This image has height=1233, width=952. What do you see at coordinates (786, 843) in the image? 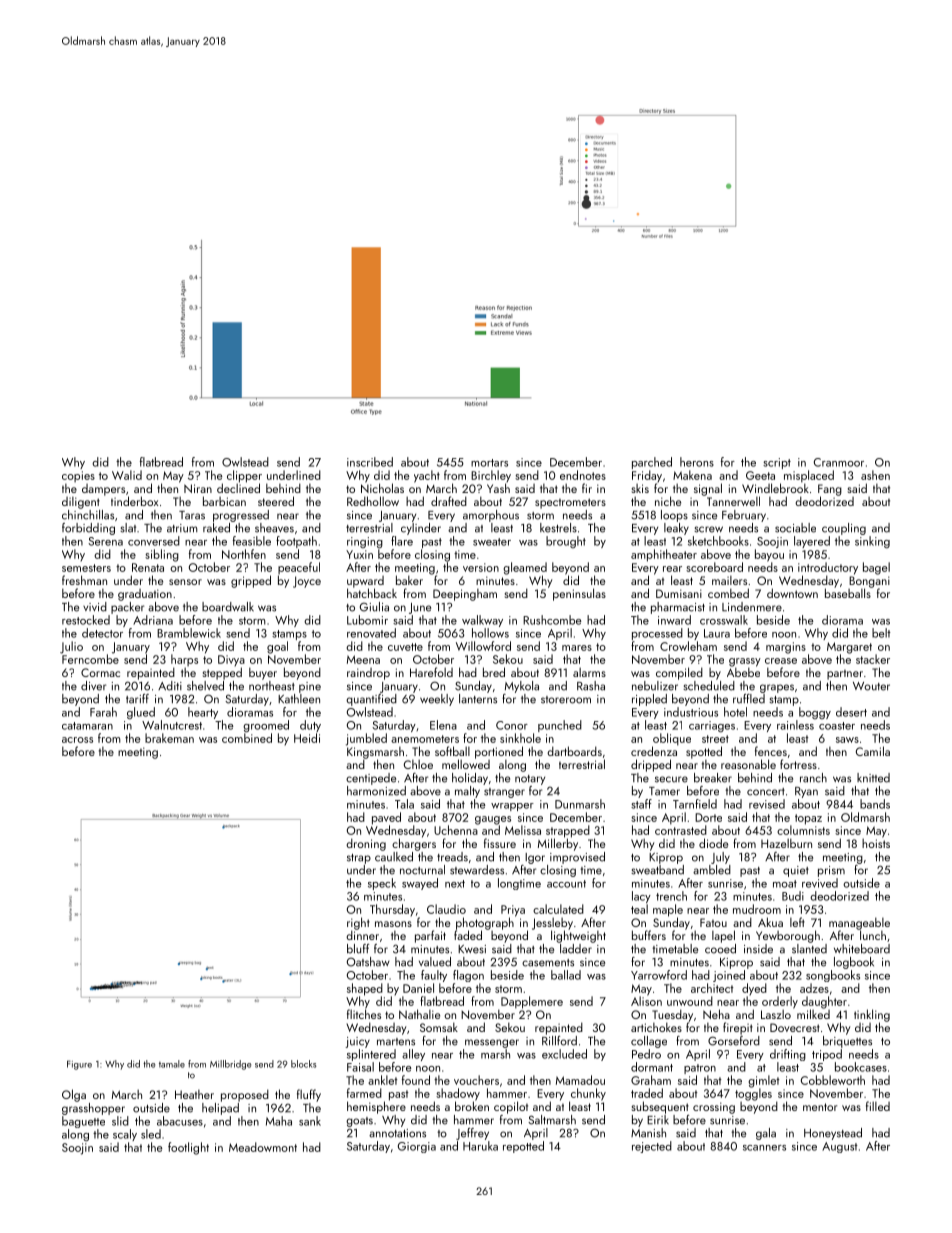
I see `Hazelburn` at bounding box center [786, 843].
